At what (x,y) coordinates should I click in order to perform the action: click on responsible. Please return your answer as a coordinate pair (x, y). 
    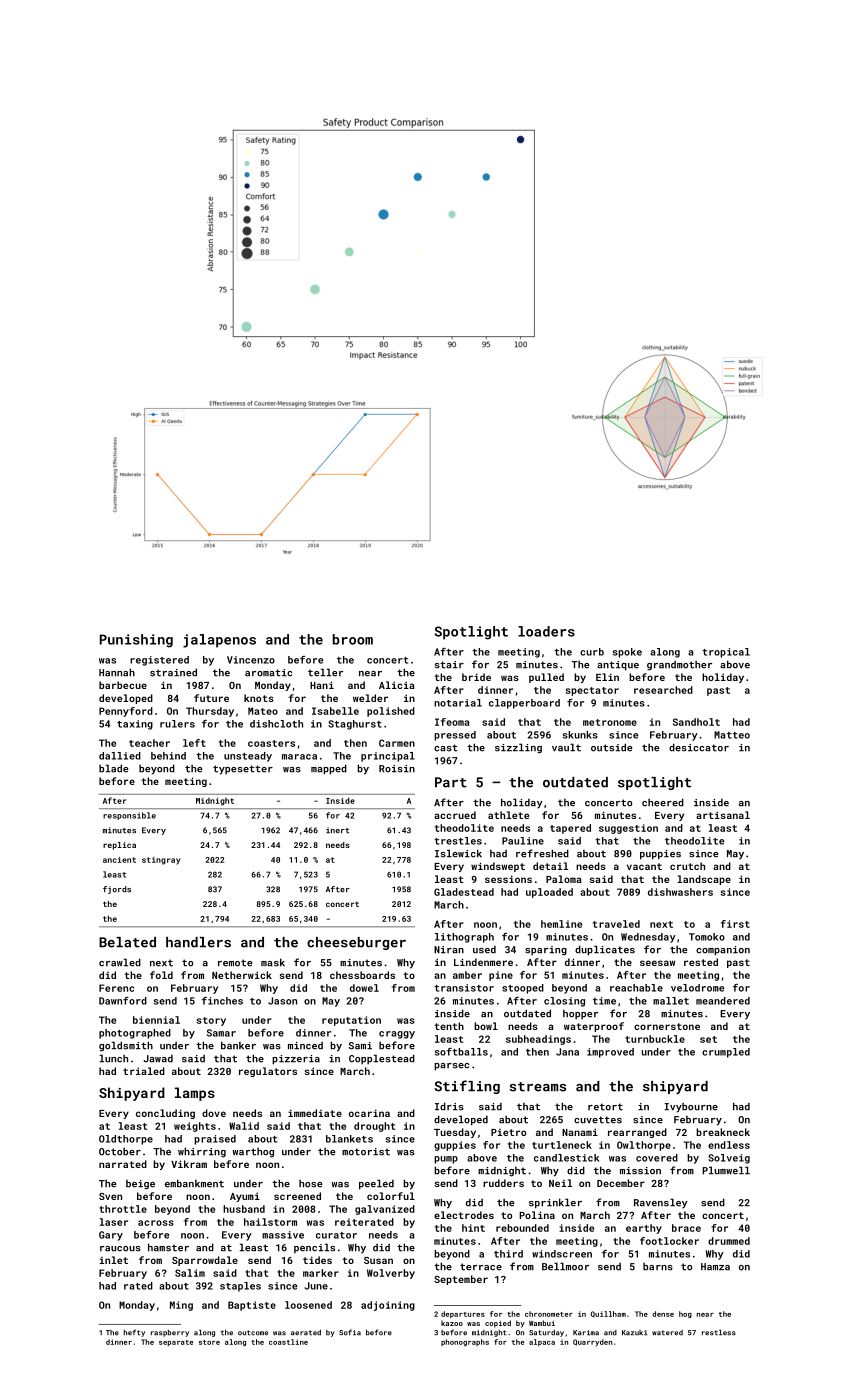
    Looking at the image, I should click on (129, 816).
